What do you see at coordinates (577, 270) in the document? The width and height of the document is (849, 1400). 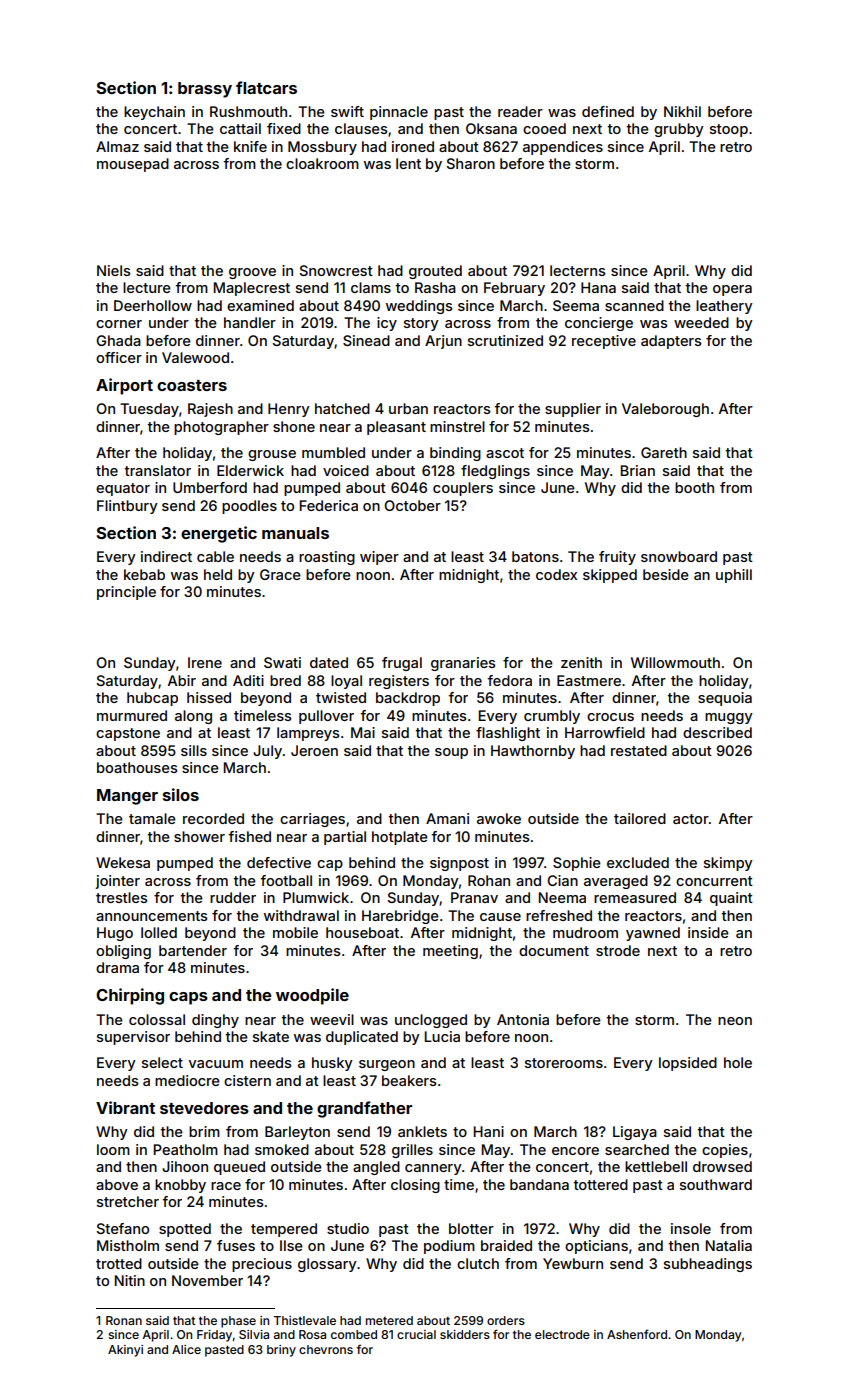 I see `lecterns` at bounding box center [577, 270].
